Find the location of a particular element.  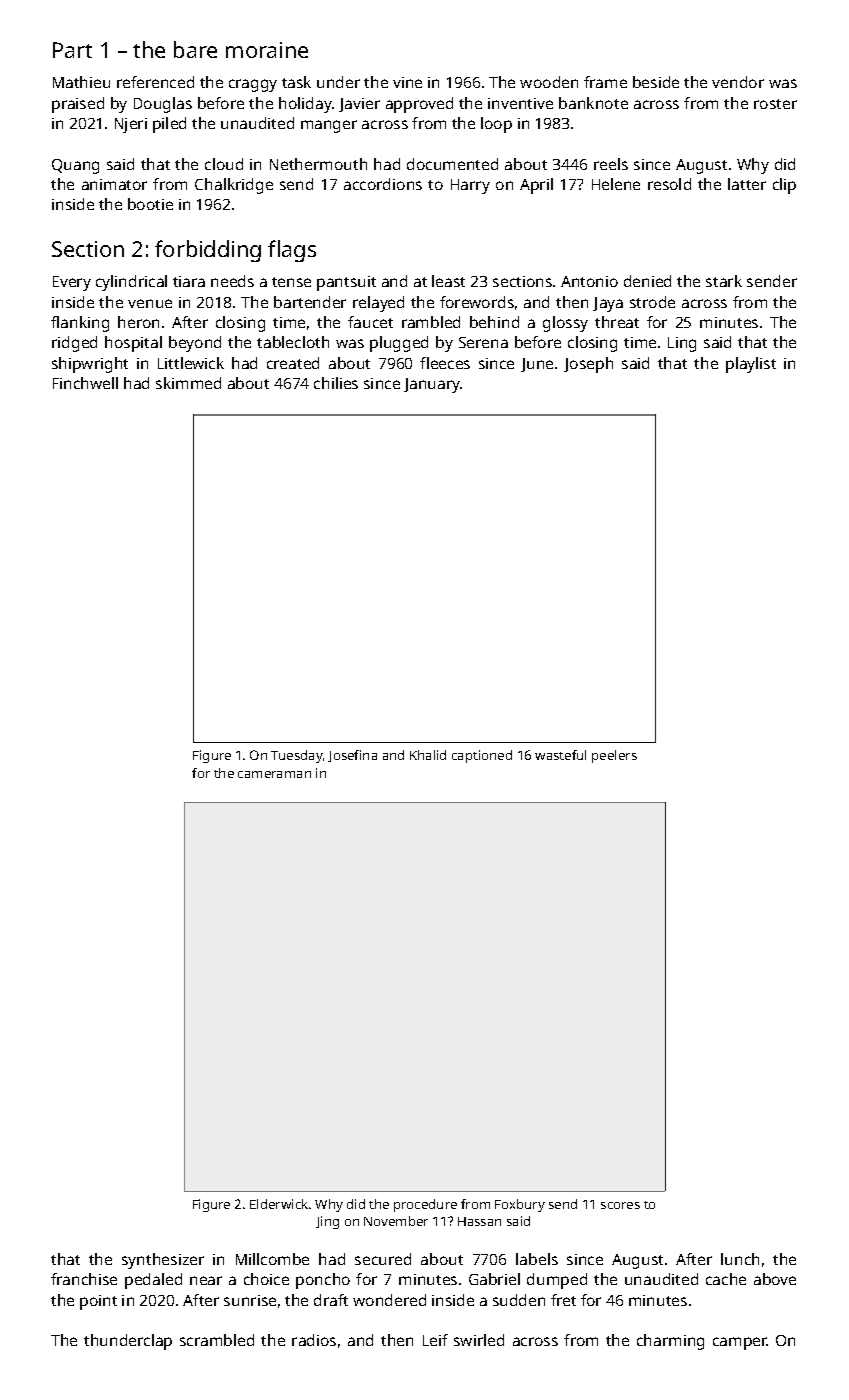

January is located at coordinates (432, 385).
